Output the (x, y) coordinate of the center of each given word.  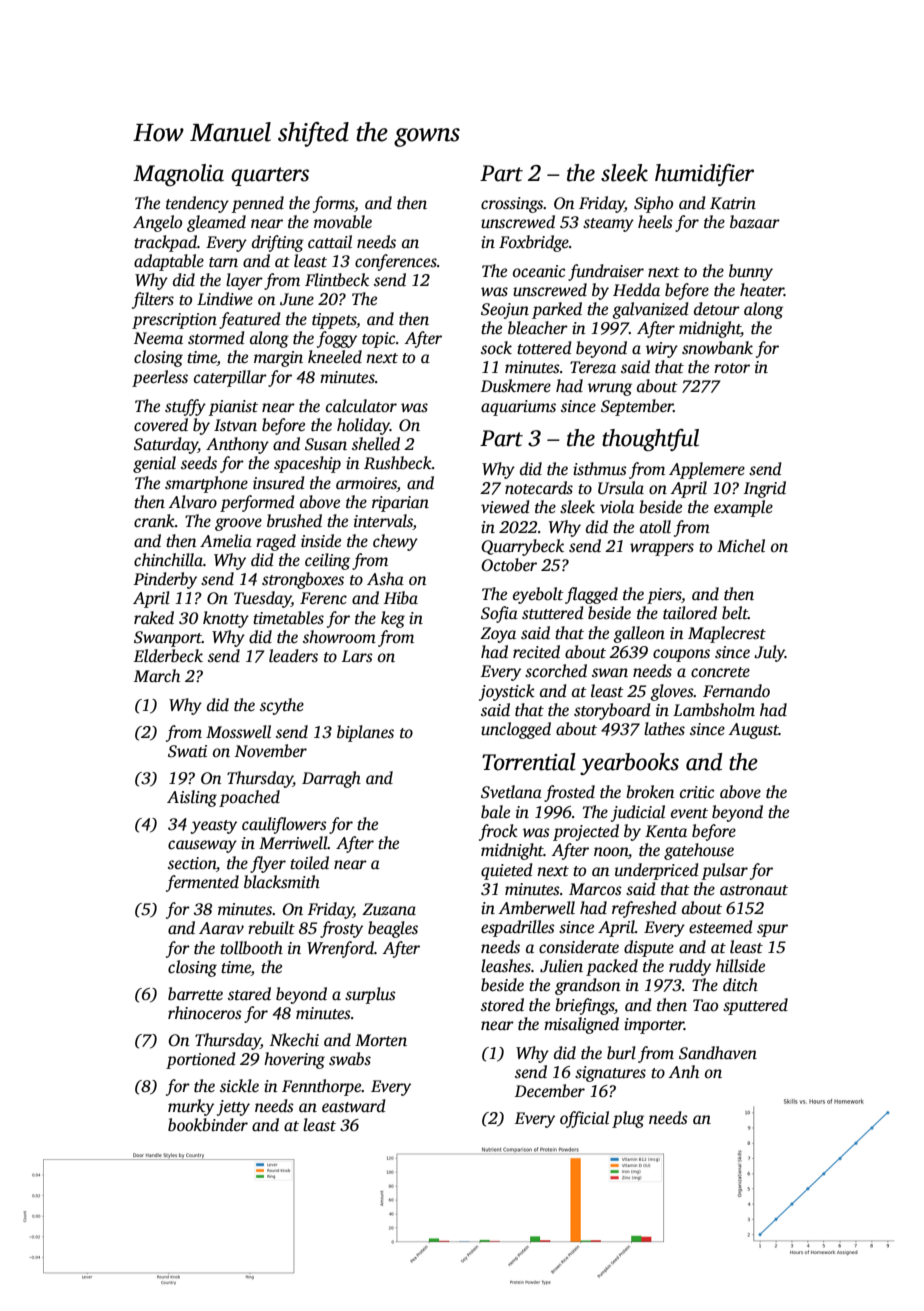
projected (586, 832)
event (689, 813)
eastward (354, 1106)
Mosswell (238, 732)
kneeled (335, 357)
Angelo (157, 223)
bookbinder (208, 1125)
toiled (309, 863)
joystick (507, 692)
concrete (720, 672)
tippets (334, 321)
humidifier (704, 175)
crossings (512, 205)
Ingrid (765, 489)
